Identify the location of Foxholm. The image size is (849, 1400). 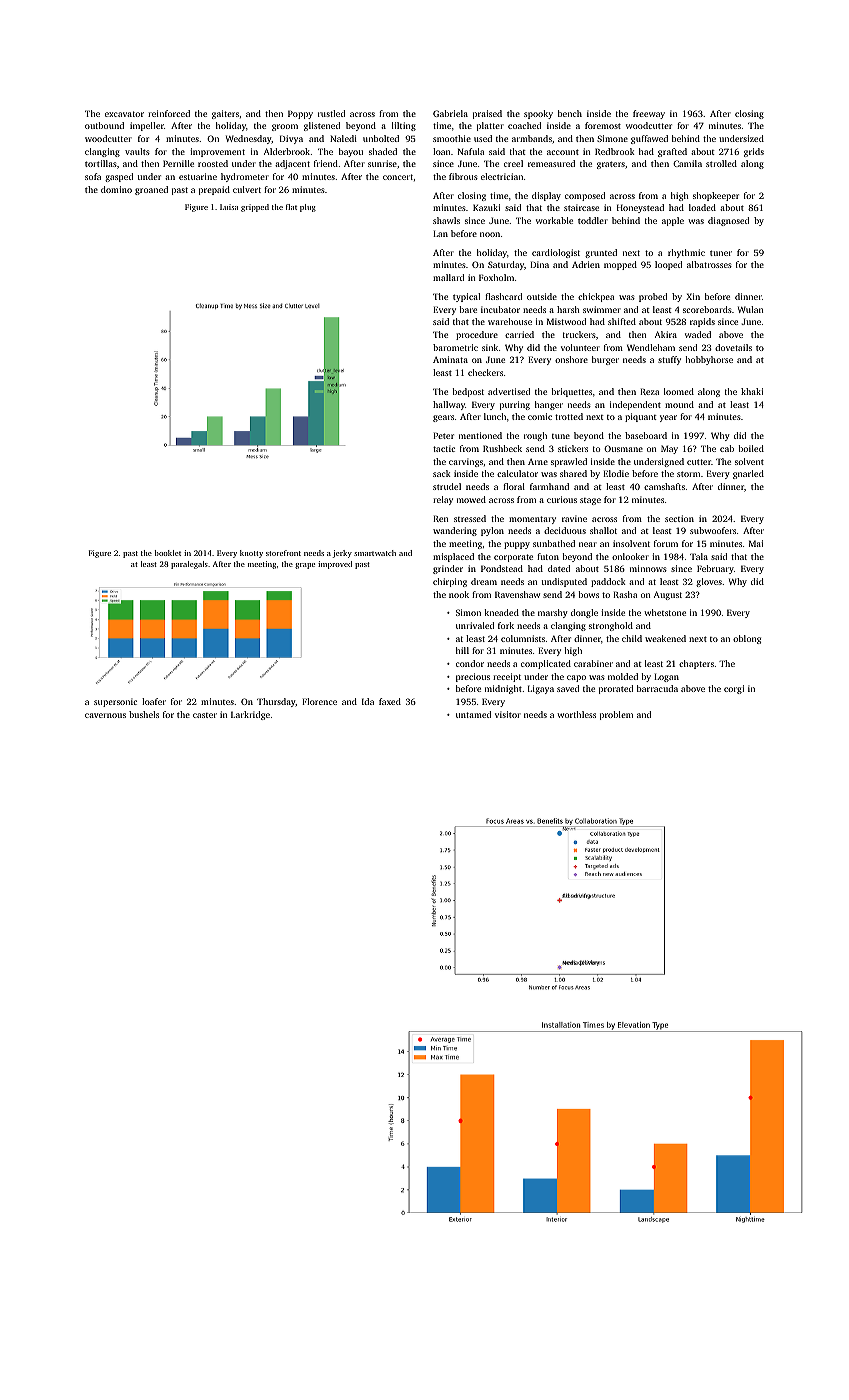
(496, 277).
